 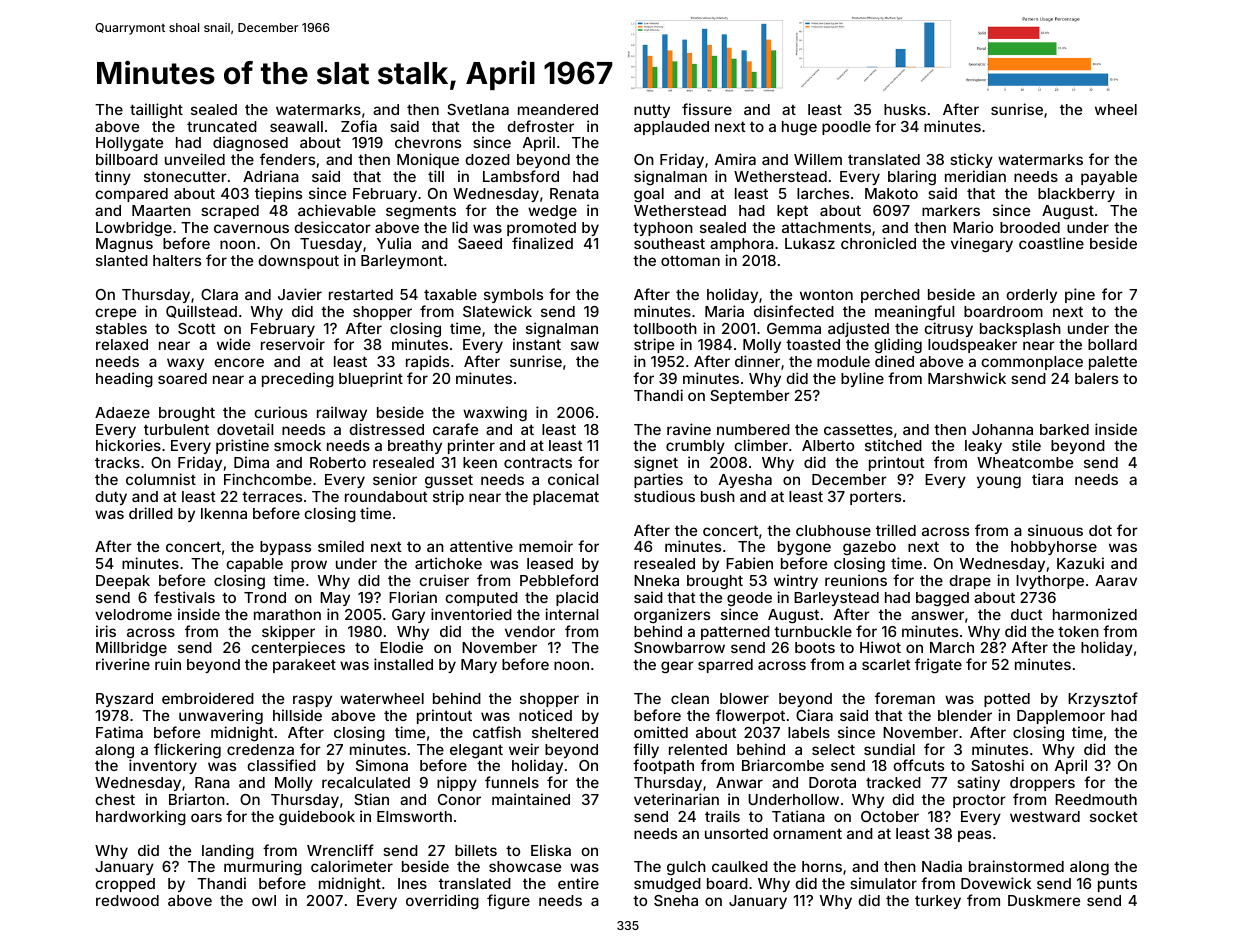 What do you see at coordinates (264, 900) in the screenshot?
I see `owl` at bounding box center [264, 900].
